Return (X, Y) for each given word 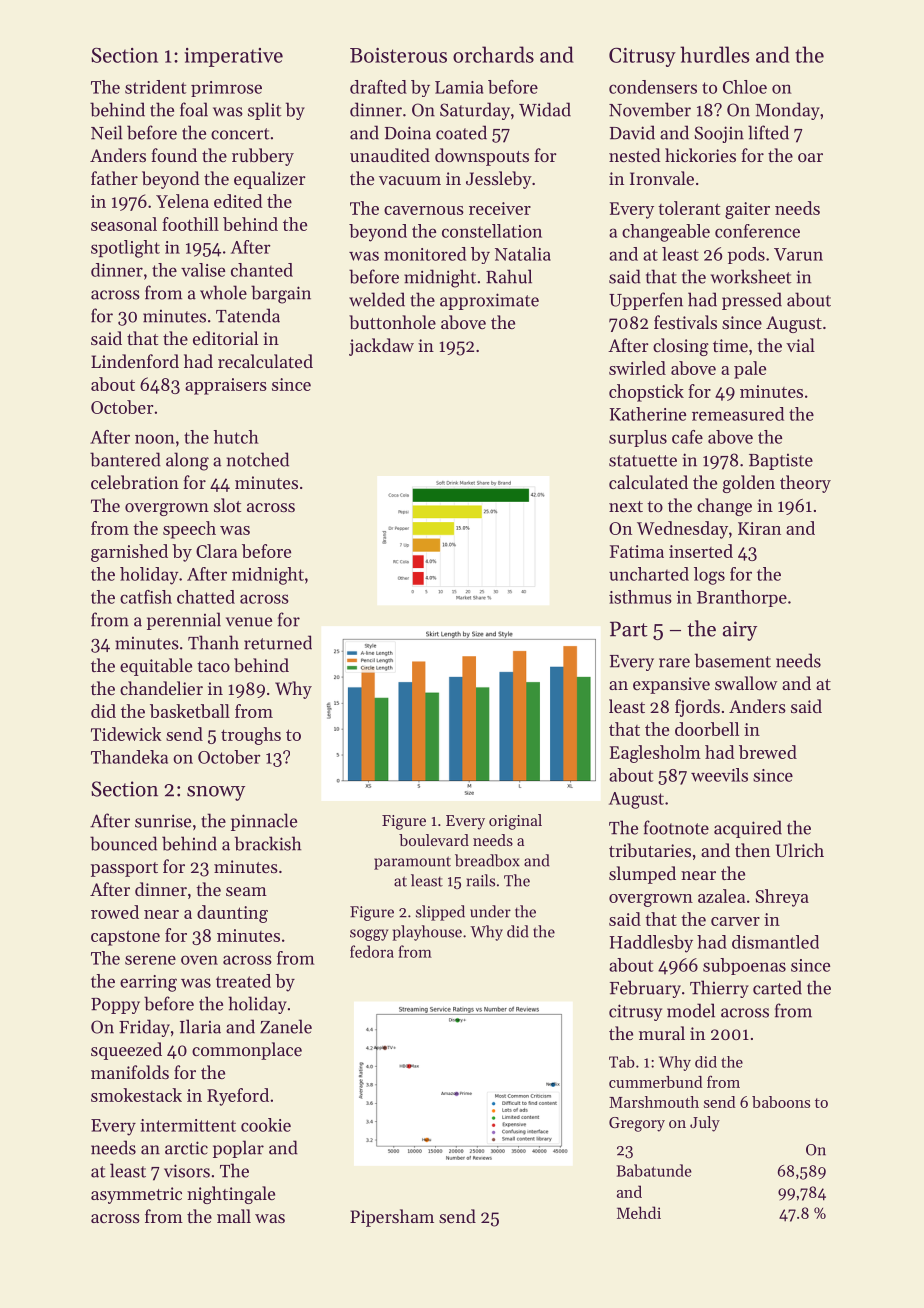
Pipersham (392, 1218)
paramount (412, 863)
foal (194, 109)
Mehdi (639, 1212)
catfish (146, 597)
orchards (493, 54)
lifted (768, 132)
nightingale (231, 1195)
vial (800, 345)
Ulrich (800, 850)
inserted (701, 551)
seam (246, 891)
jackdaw (381, 347)
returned (278, 642)
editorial (225, 338)
